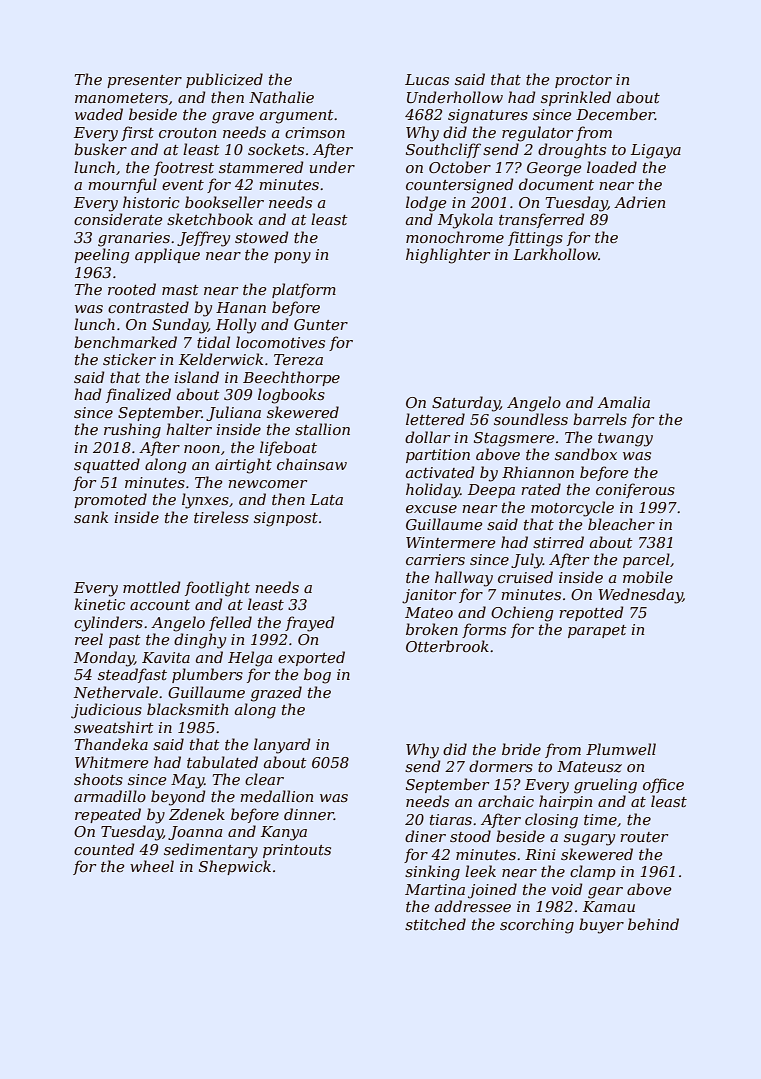 The image size is (761, 1079). What do you see at coordinates (623, 402) in the screenshot?
I see `Amalia` at bounding box center [623, 402].
